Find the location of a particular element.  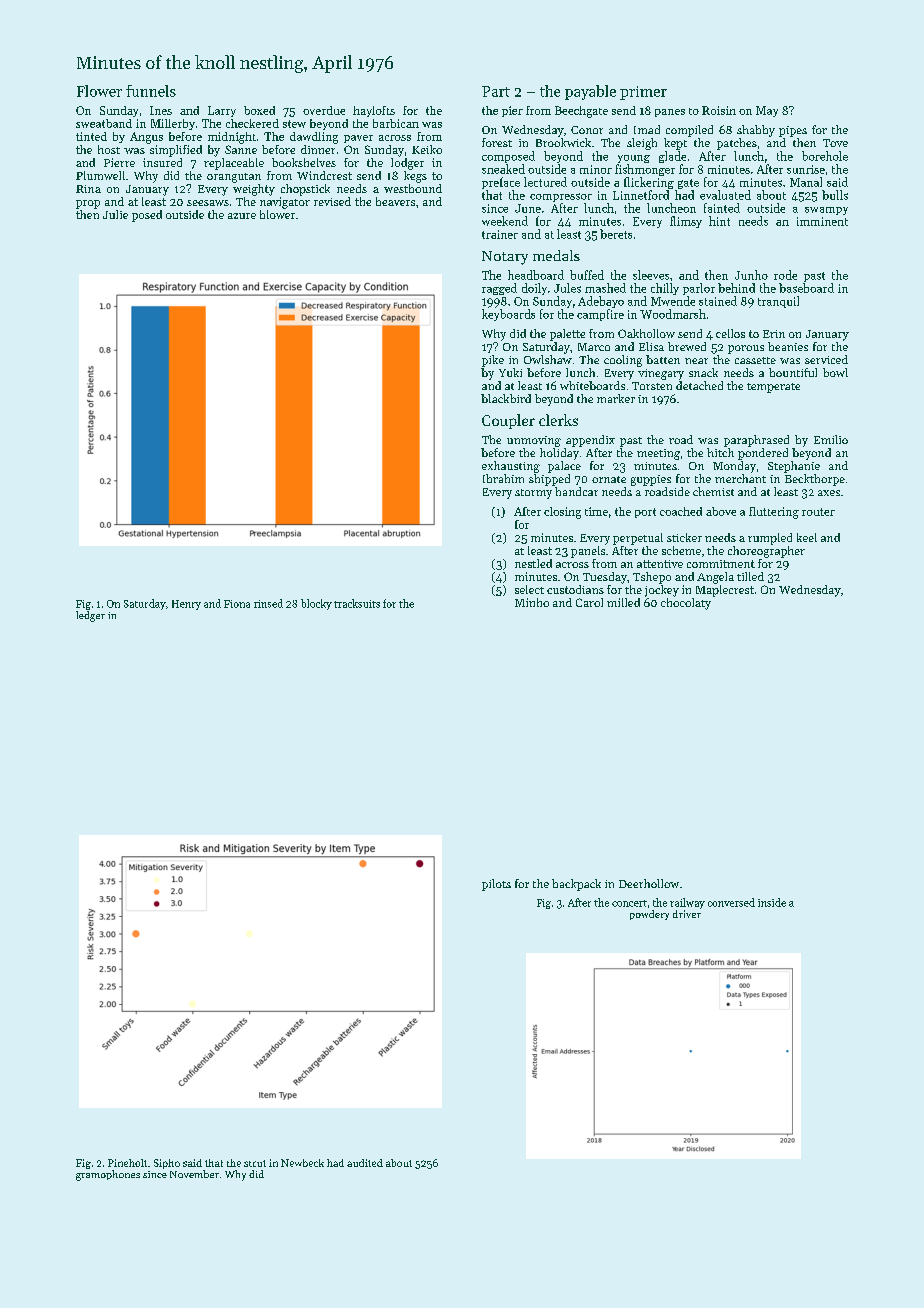

swampy is located at coordinates (826, 211).
